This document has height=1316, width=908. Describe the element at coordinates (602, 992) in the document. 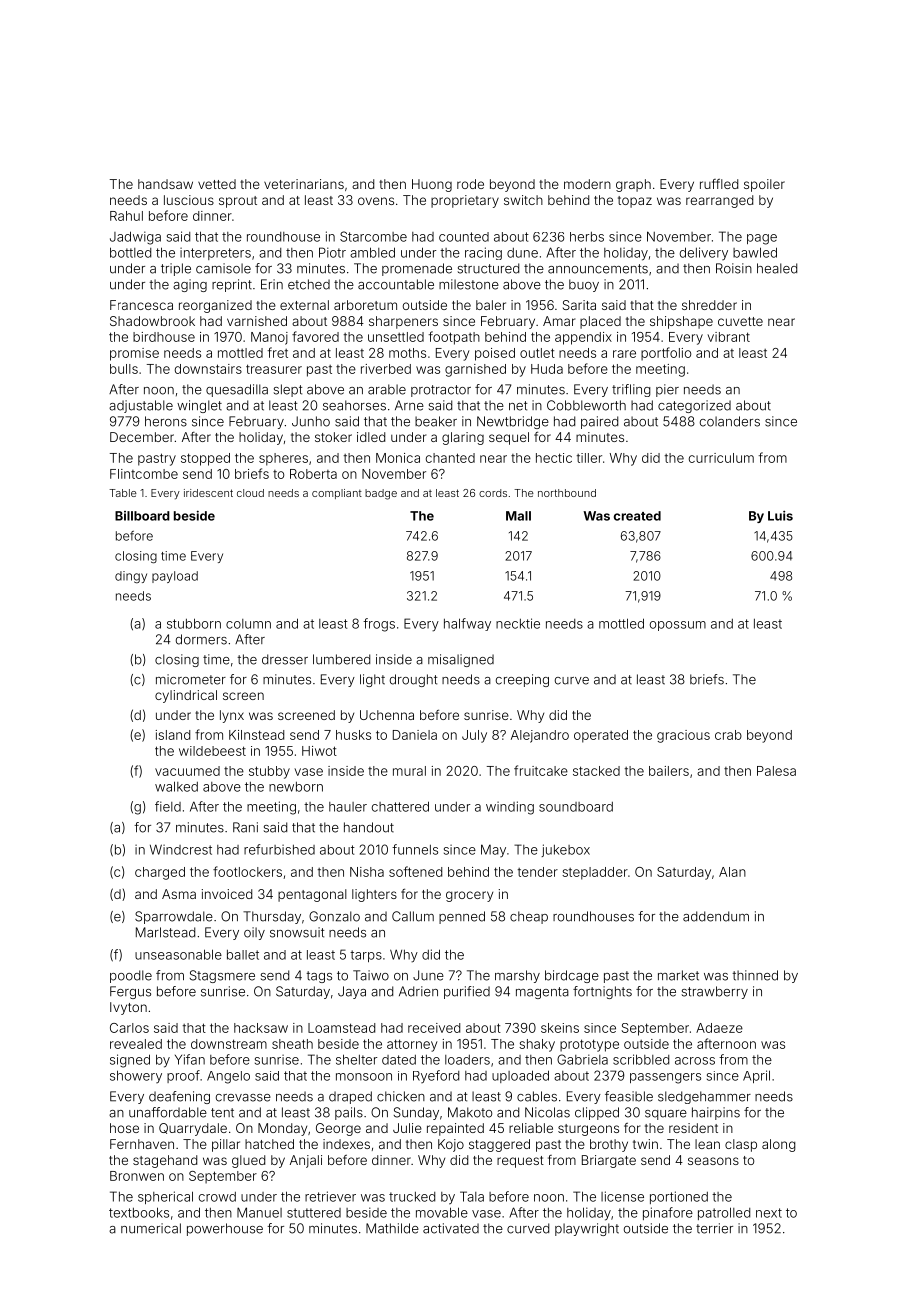

I see `fortnights` at that location.
